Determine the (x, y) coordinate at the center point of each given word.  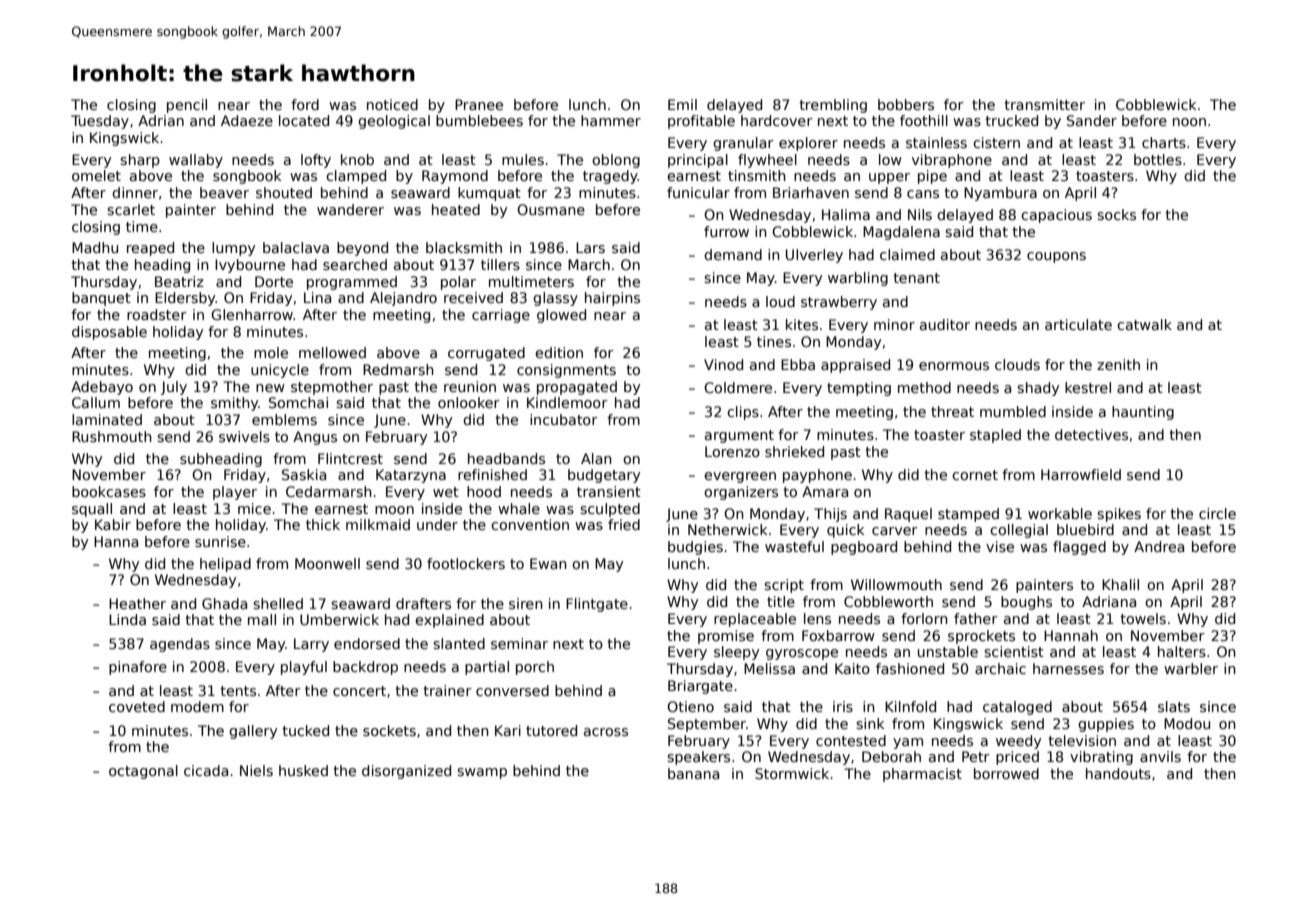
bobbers (906, 104)
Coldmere (738, 387)
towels (1143, 618)
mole (271, 352)
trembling (833, 106)
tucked (305, 730)
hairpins (612, 299)
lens (817, 618)
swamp (482, 773)
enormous (954, 366)
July (174, 388)
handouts (1118, 773)
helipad (225, 565)
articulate (1078, 324)
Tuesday (100, 122)
